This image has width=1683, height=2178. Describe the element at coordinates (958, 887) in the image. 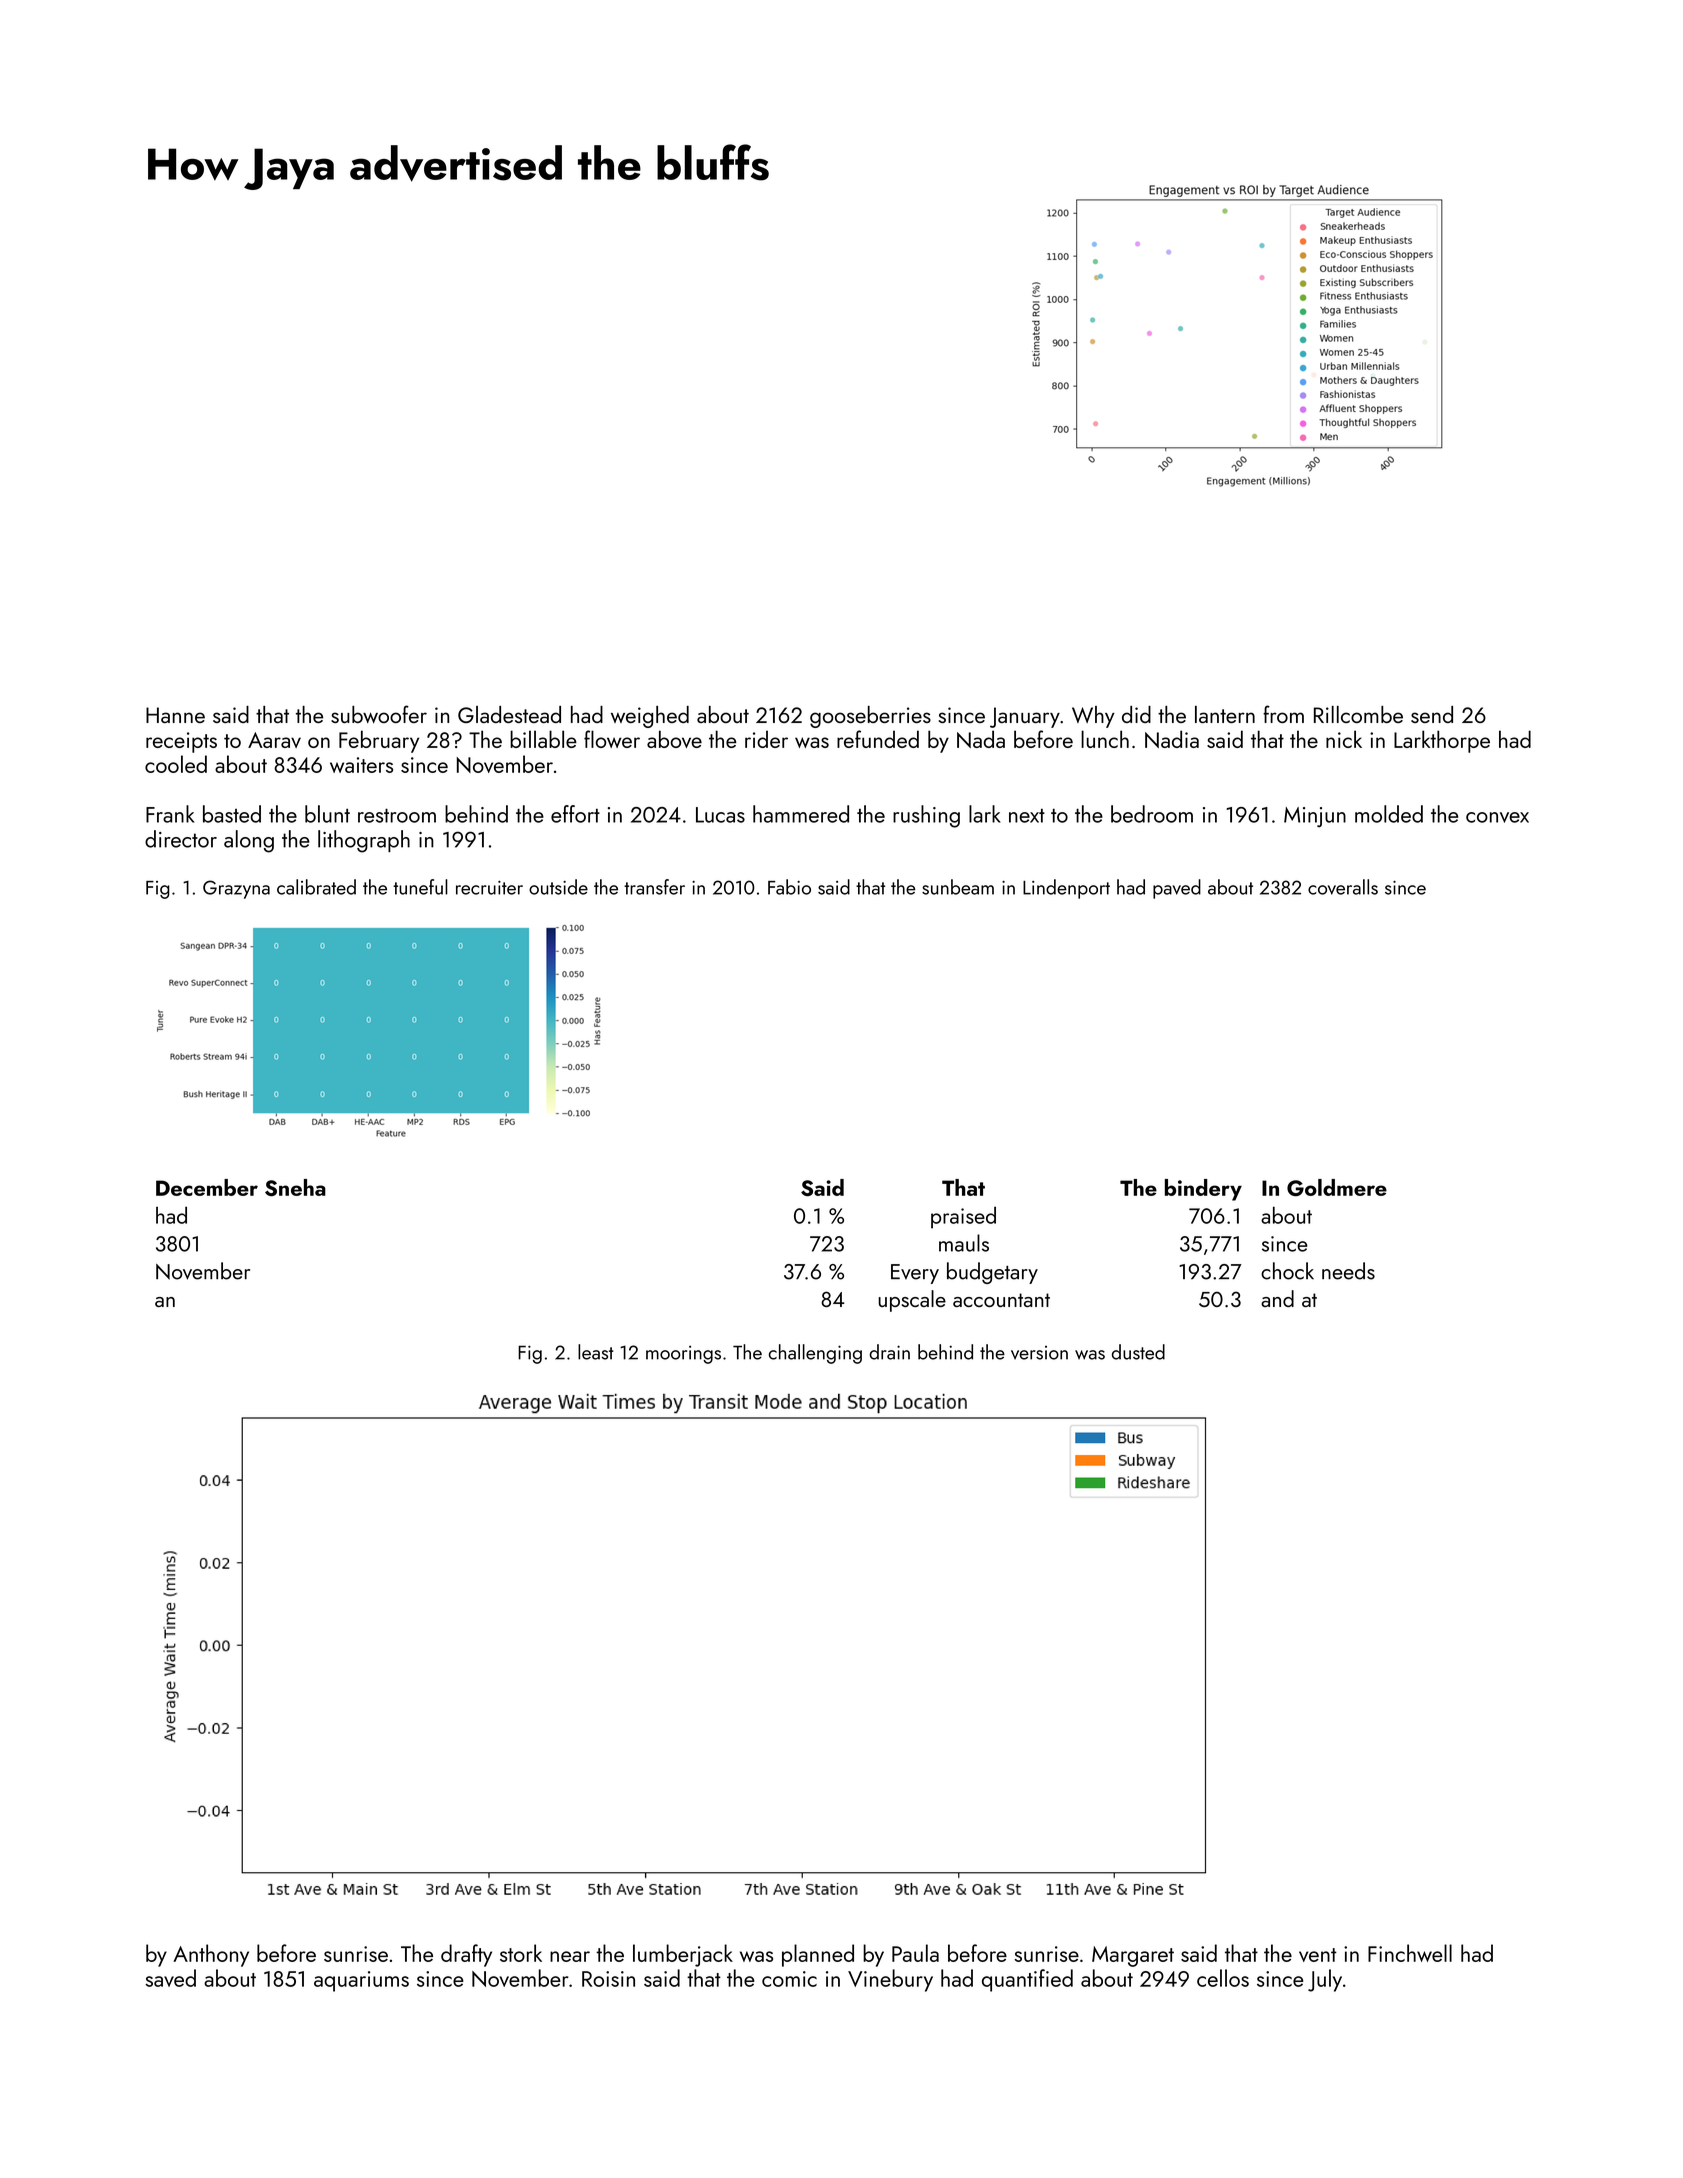

I see `sunbeam` at that location.
